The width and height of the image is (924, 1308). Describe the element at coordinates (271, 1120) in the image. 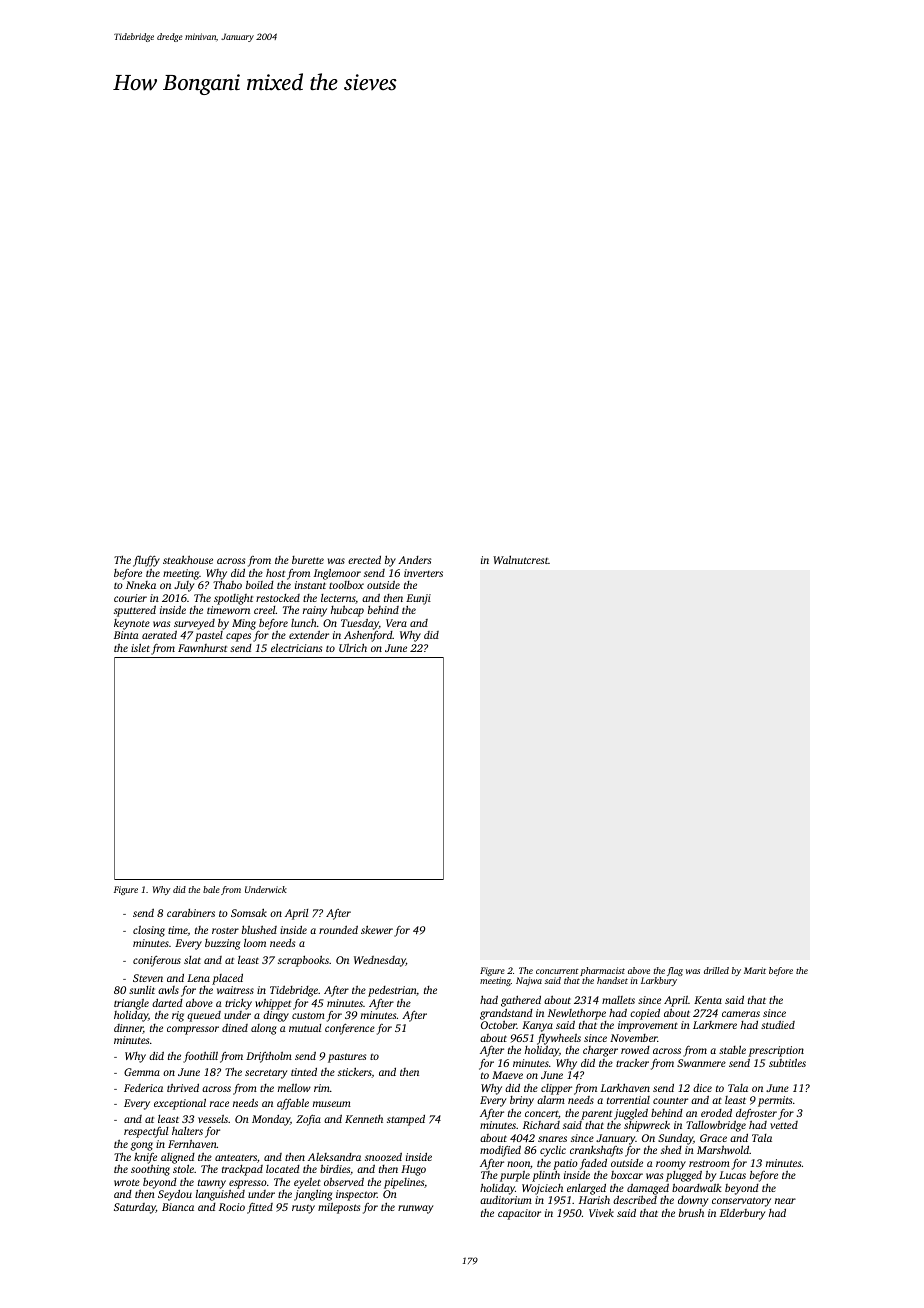

I see `Monday` at that location.
